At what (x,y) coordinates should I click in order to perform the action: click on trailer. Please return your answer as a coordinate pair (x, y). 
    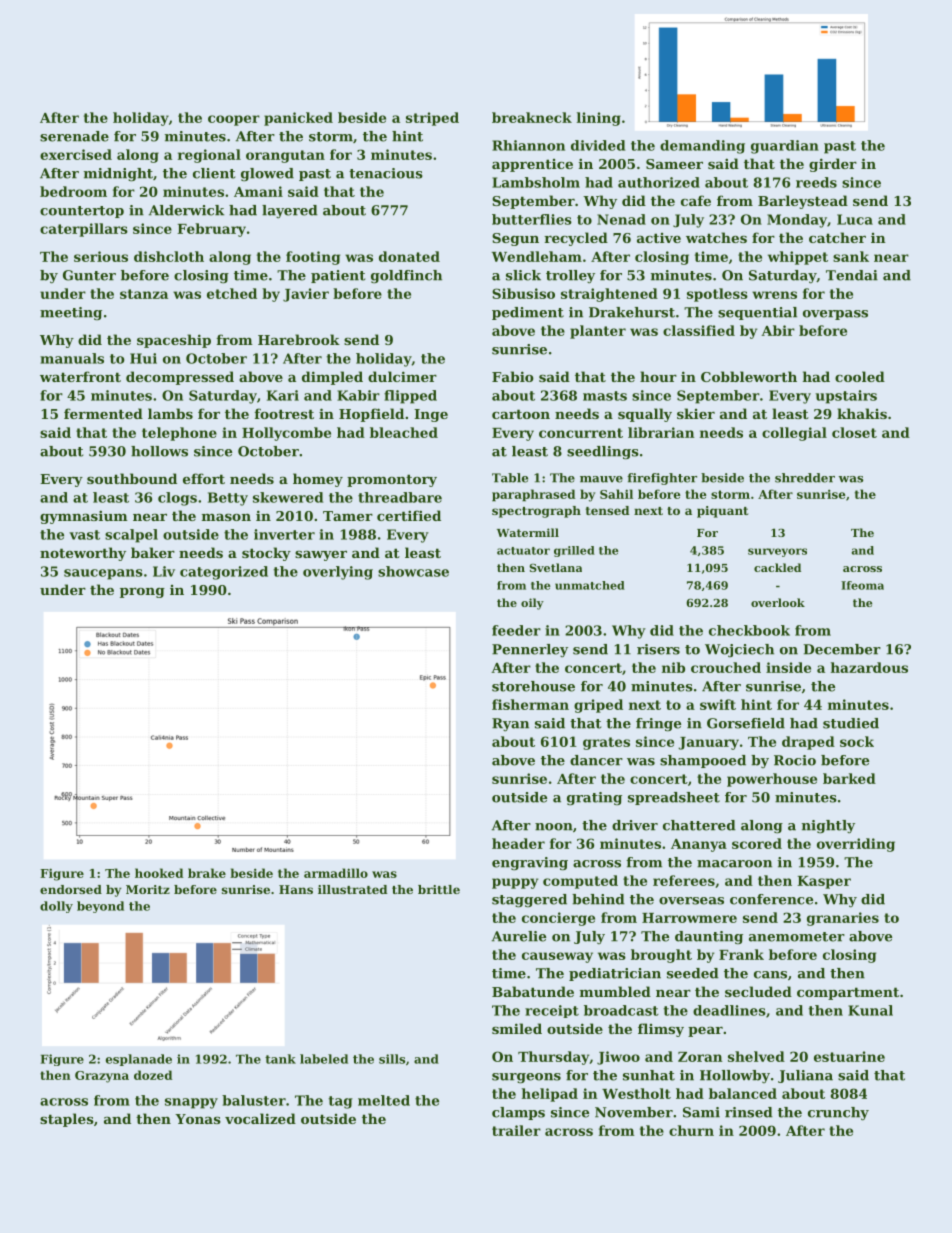
    Looking at the image, I should click on (516, 1130).
